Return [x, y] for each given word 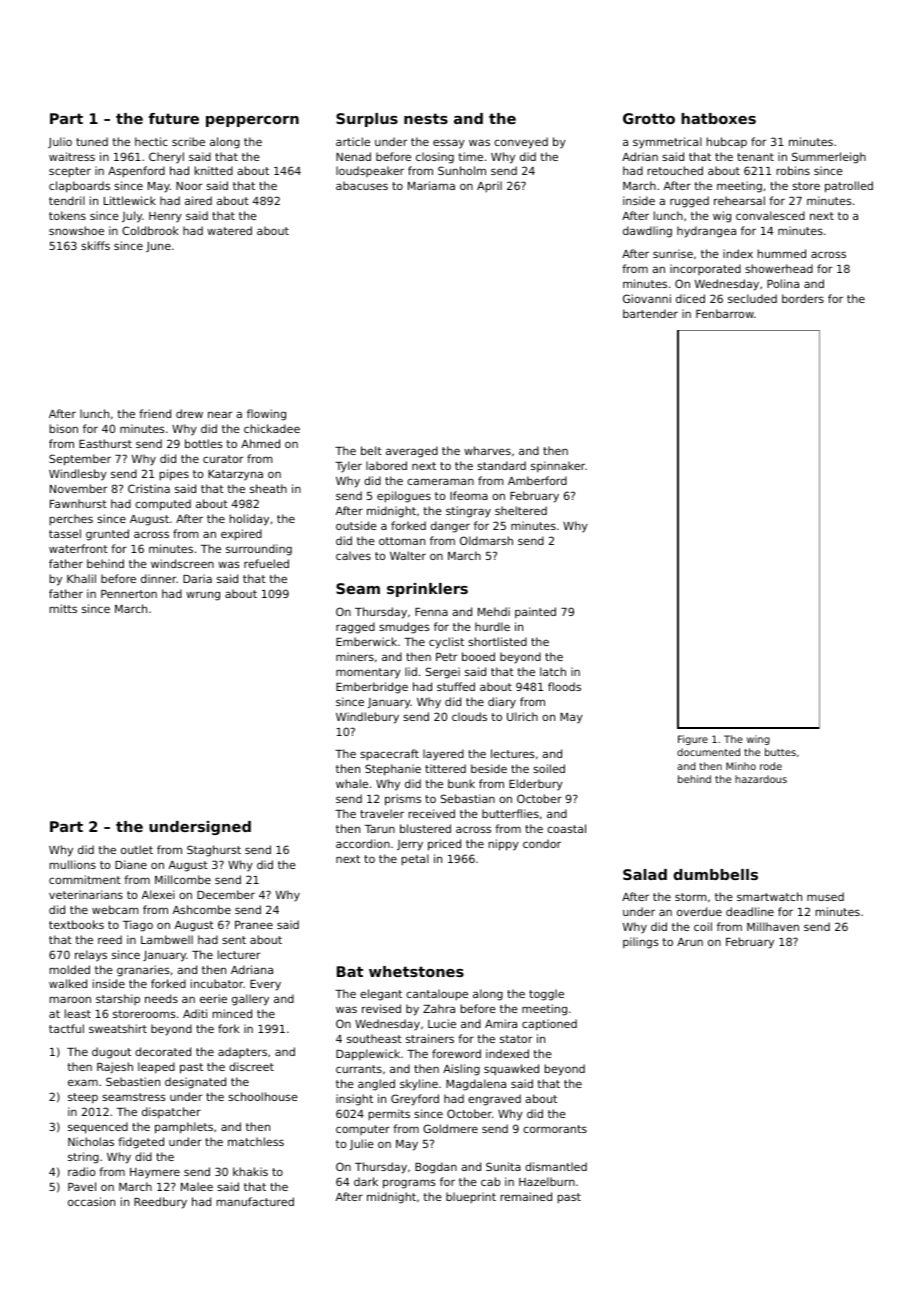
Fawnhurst [78, 503]
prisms [403, 800]
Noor [189, 186]
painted [535, 613]
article [353, 141]
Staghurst [214, 851]
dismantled [556, 1166]
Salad [645, 874]
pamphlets [184, 1128]
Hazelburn [547, 1181]
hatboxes [718, 118]
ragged [355, 628]
